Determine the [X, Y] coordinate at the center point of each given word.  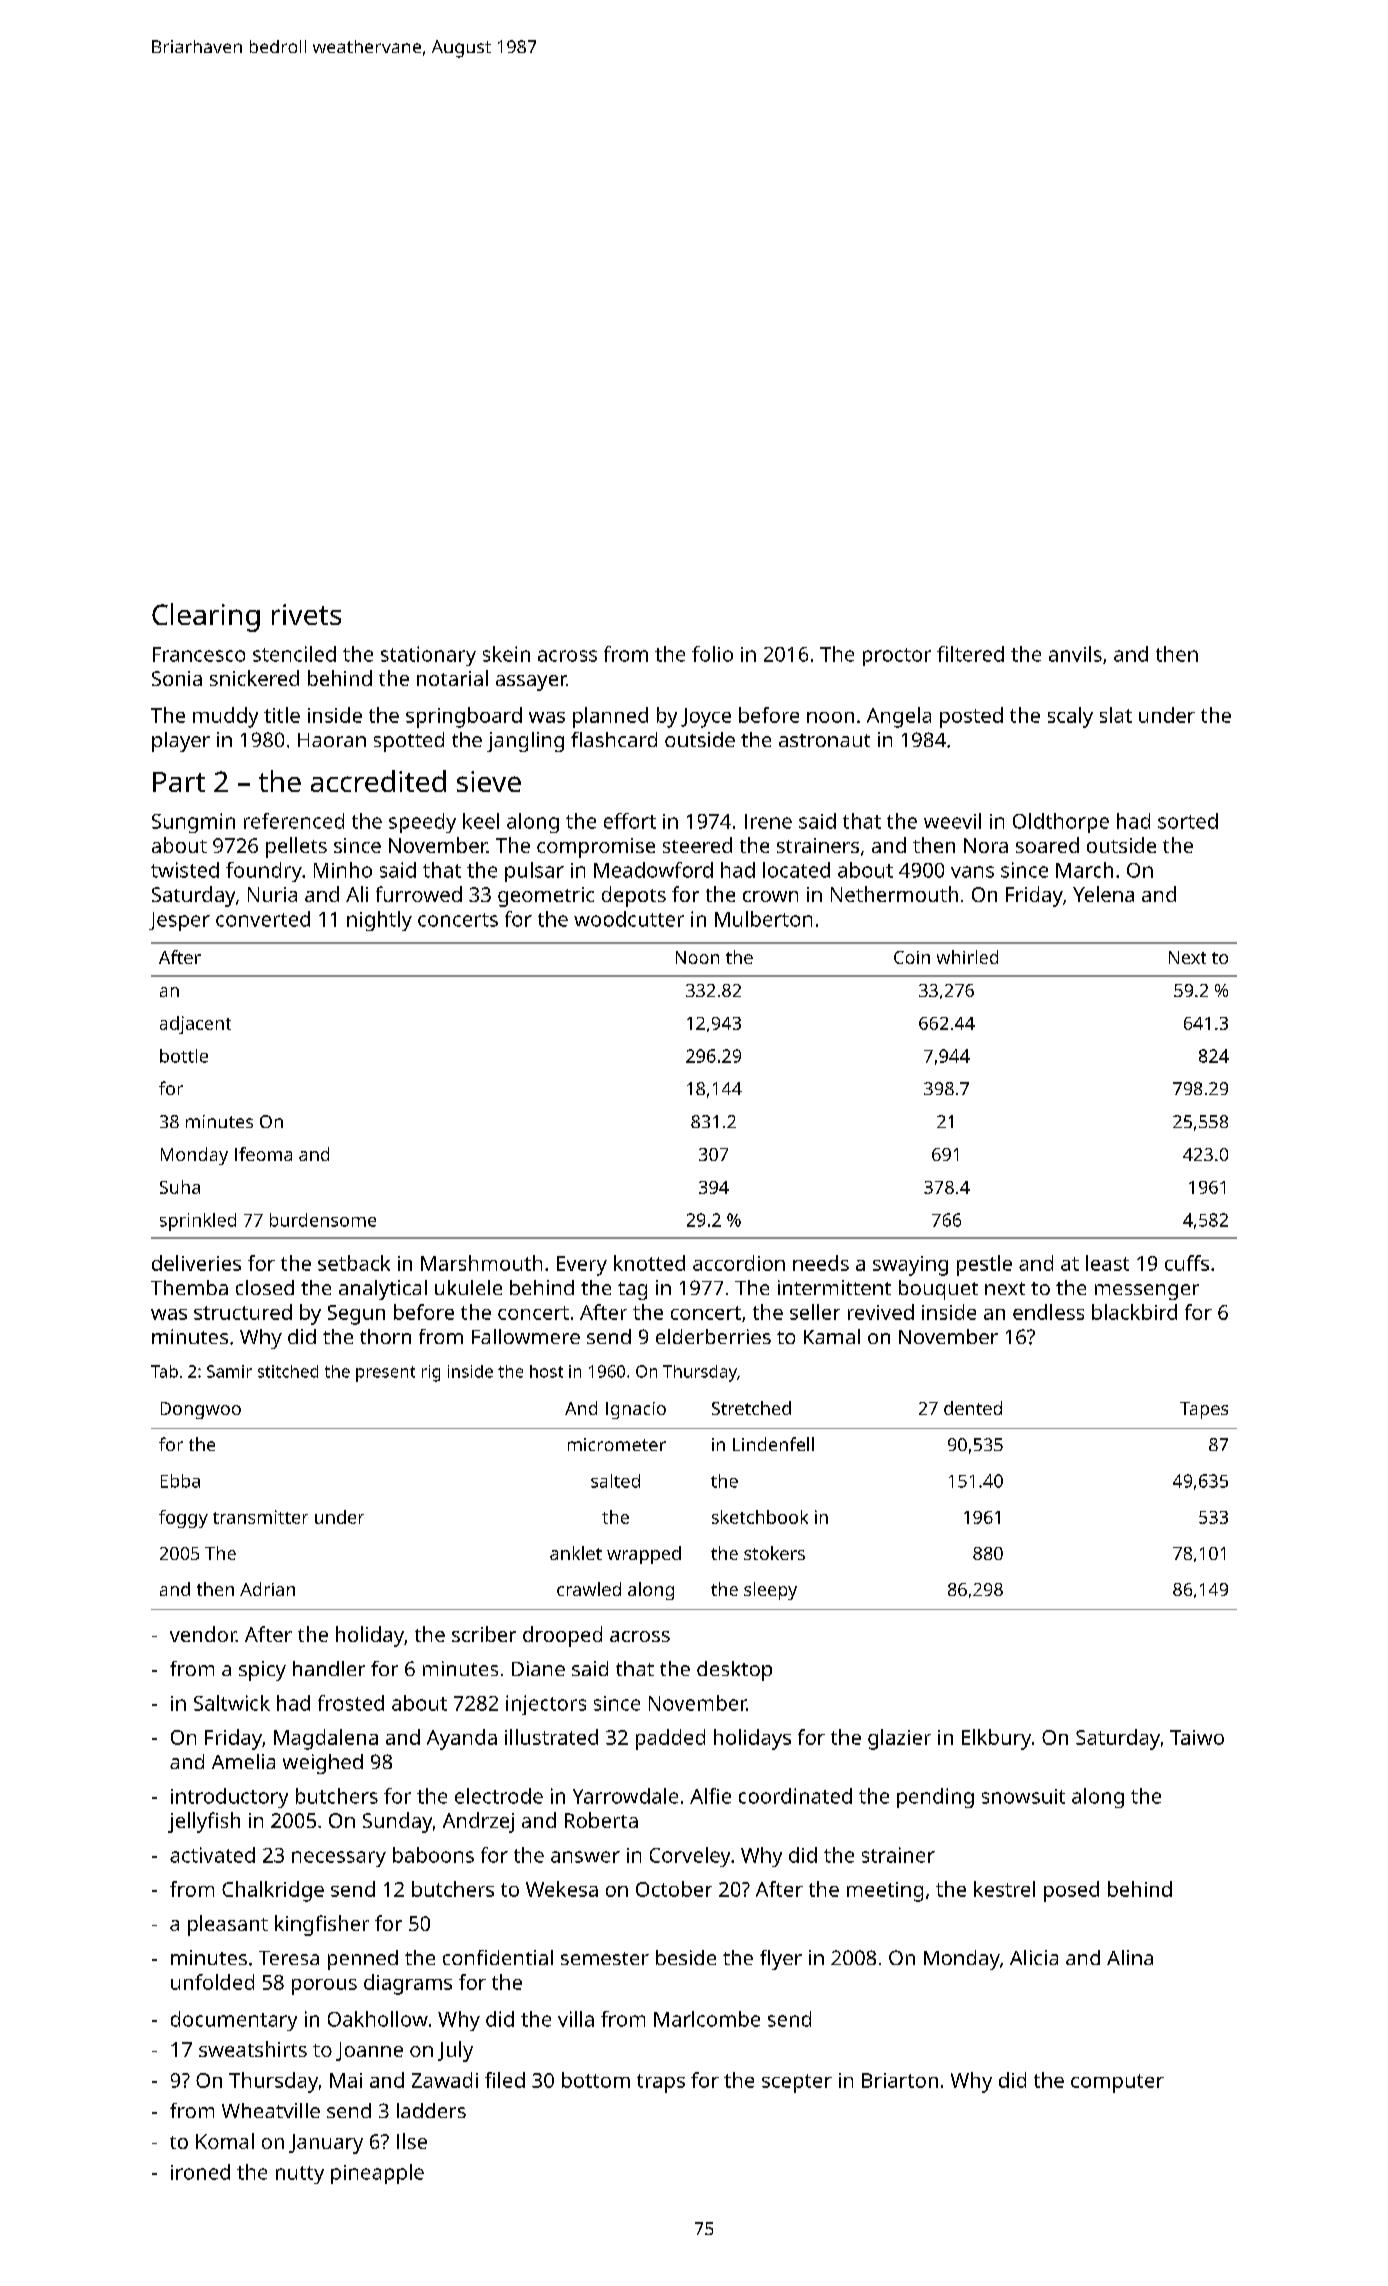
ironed [200, 2172]
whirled [967, 957]
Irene [768, 821]
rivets [306, 614]
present [385, 1374]
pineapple [377, 2174]
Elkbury [996, 1739]
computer [1117, 2083]
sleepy [770, 1591]
